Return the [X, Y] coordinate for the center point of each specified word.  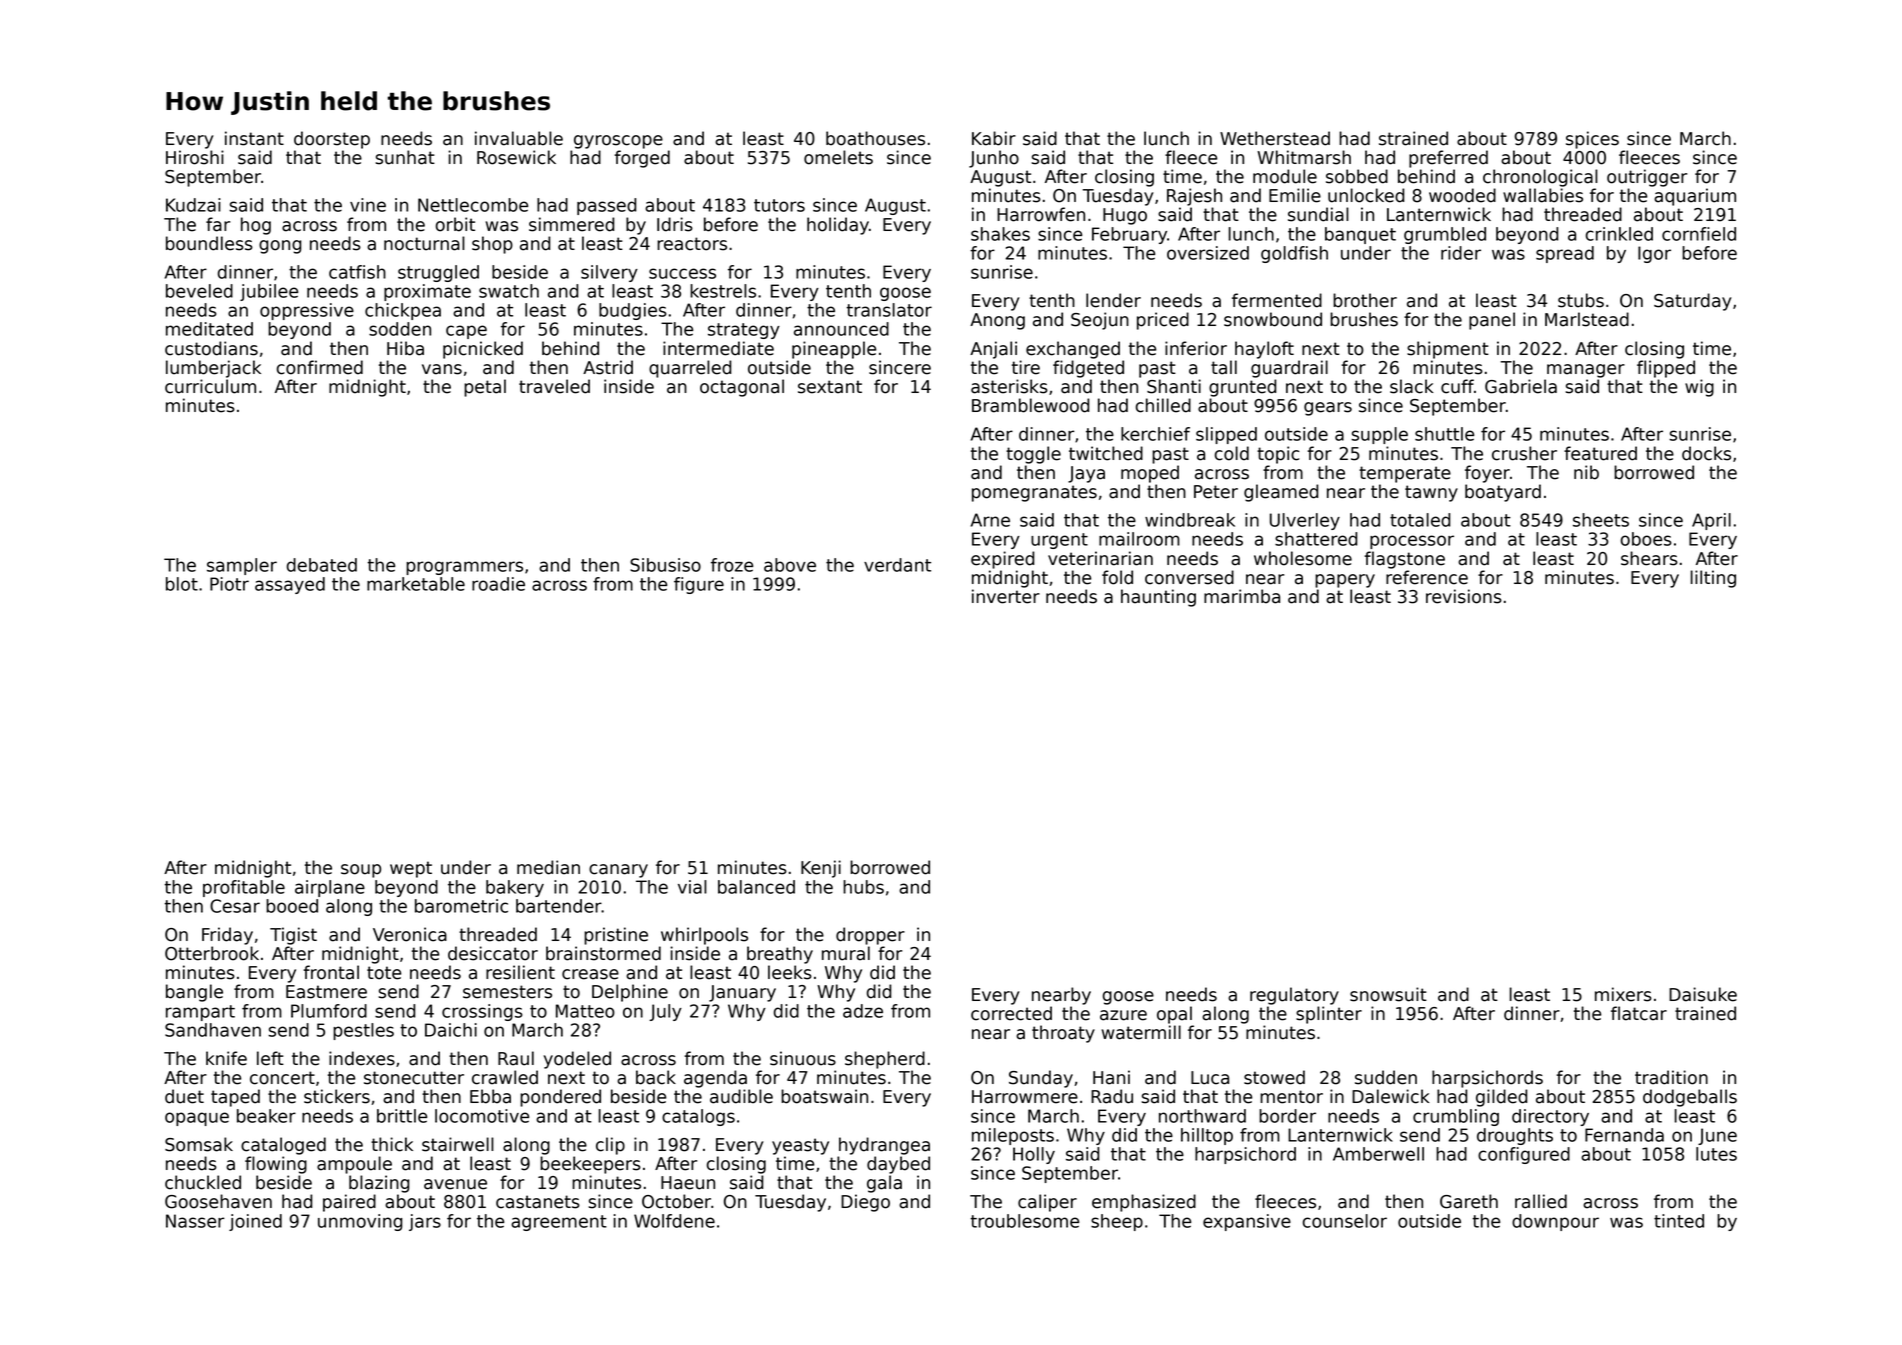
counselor [1345, 1221]
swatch [509, 291]
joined [255, 1222]
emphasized [1144, 1203]
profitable [244, 888]
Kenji [821, 869]
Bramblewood [1030, 405]
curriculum [210, 386]
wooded [1462, 195]
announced [841, 329]
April [1711, 521]
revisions [1464, 596]
